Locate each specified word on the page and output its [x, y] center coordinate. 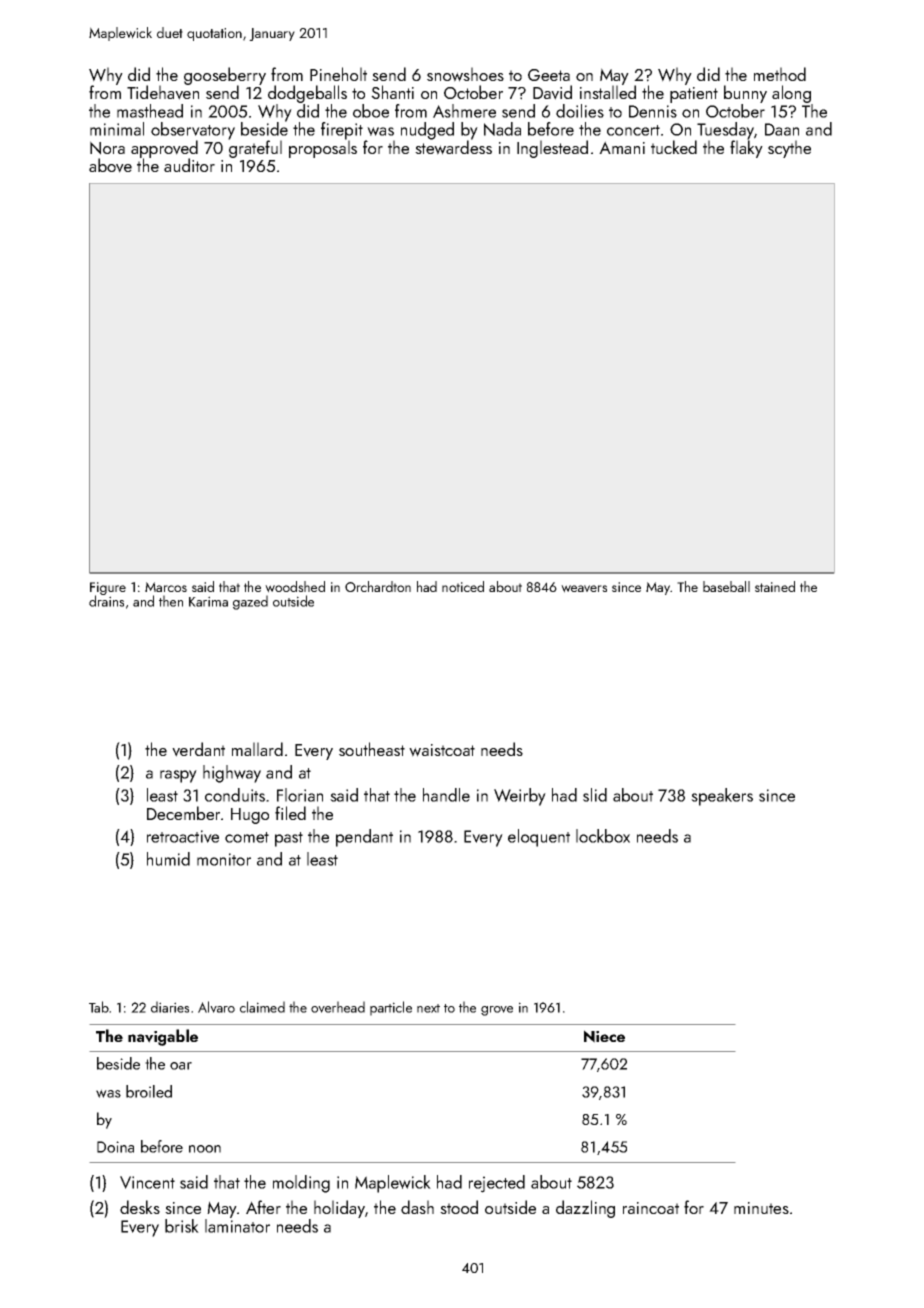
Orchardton [378, 586]
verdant [198, 749]
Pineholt [338, 74]
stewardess [453, 147]
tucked [674, 147]
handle [446, 795]
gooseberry [225, 76]
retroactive [183, 836]
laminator [237, 1226]
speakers [722, 797]
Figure [108, 589]
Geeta [549, 75]
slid [595, 795]
